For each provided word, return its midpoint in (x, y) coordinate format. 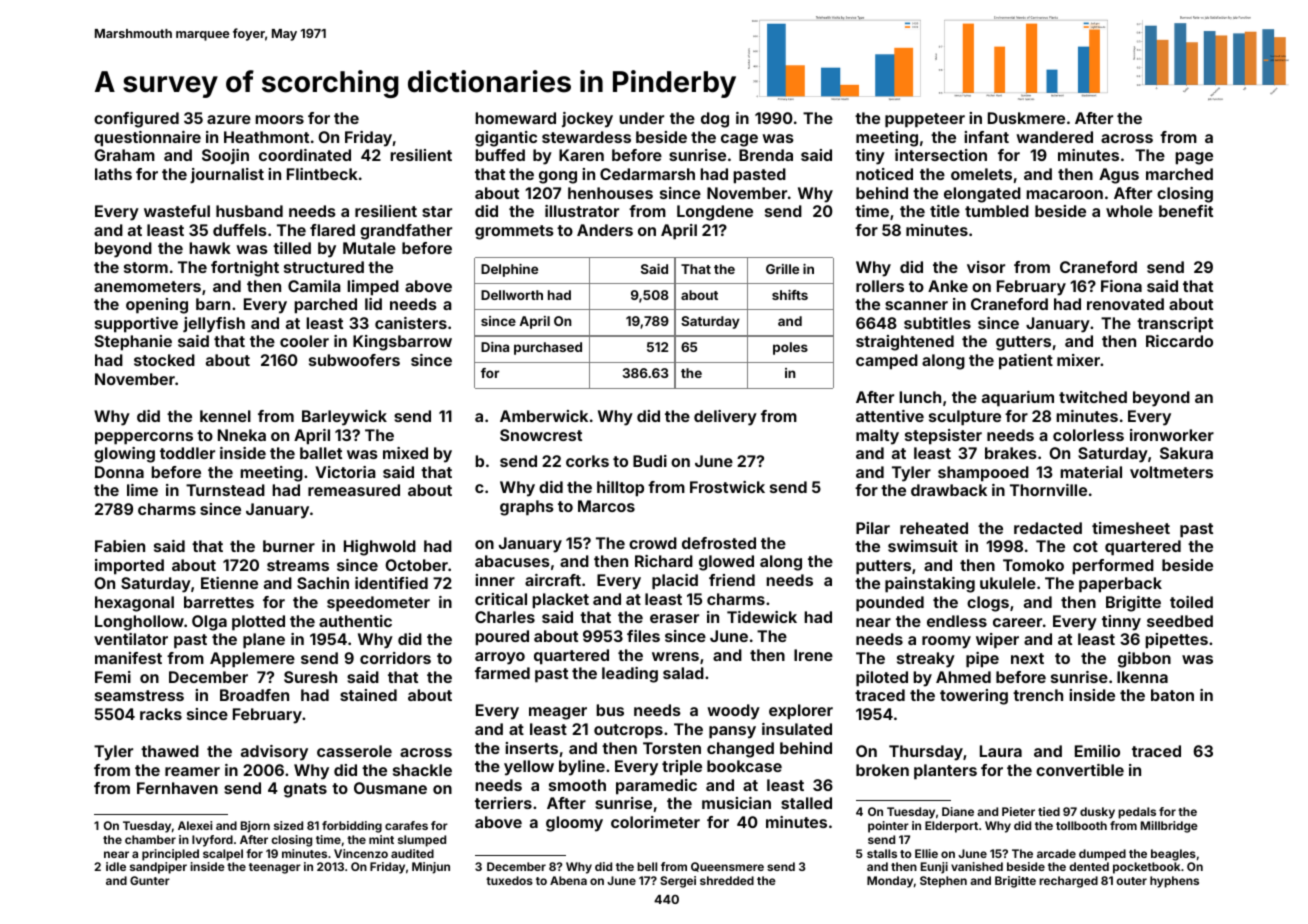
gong (558, 177)
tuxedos (509, 880)
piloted (882, 679)
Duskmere (1026, 118)
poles (790, 348)
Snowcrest (541, 435)
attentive (890, 416)
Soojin (225, 156)
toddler (187, 453)
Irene (813, 655)
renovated (1125, 304)
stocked (164, 360)
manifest (128, 658)
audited (412, 853)
